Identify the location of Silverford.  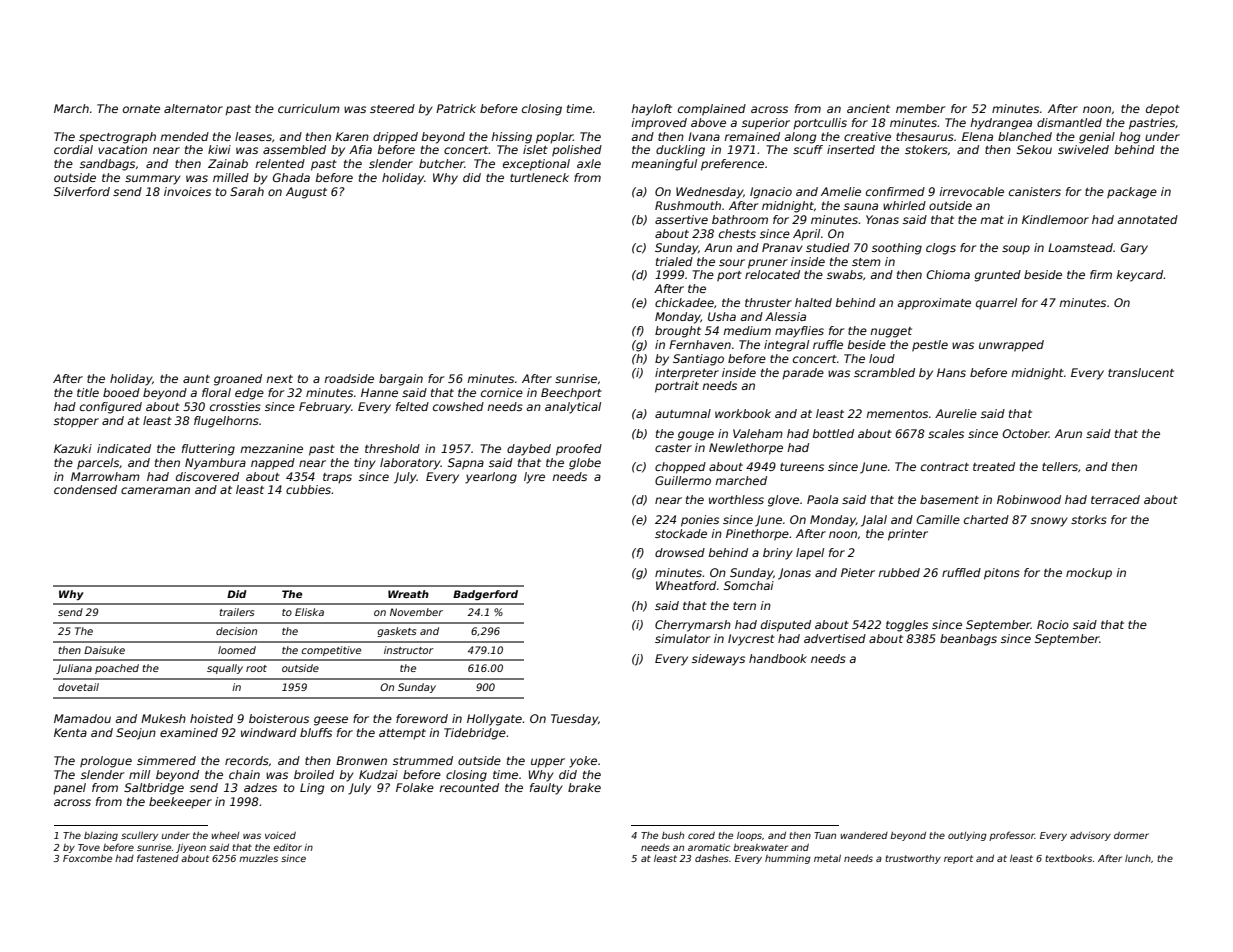
(82, 191).
